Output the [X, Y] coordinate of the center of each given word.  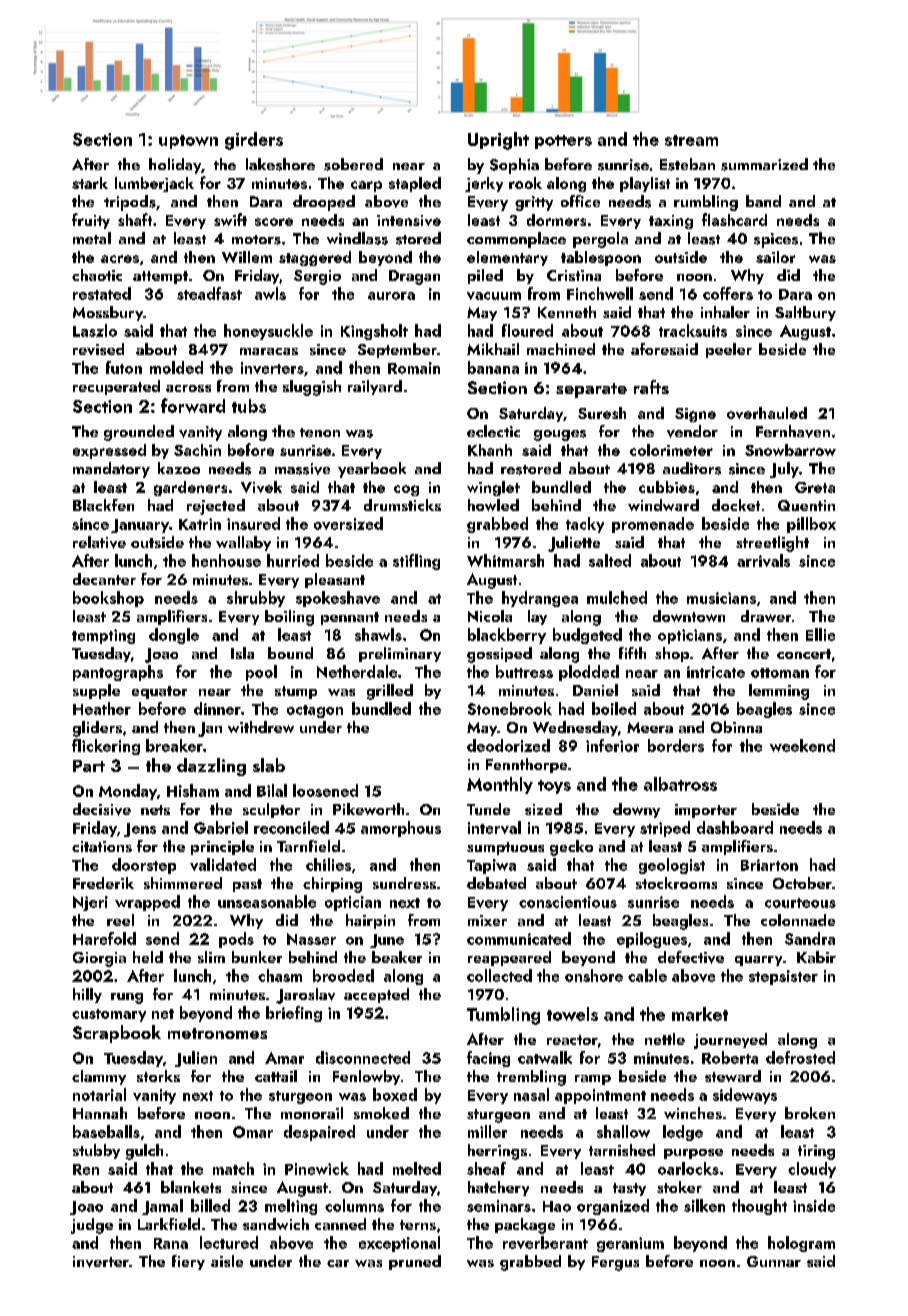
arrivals [763, 560]
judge [92, 1226]
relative [99, 542]
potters [563, 142]
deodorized [508, 745]
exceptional [399, 1244]
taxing [671, 222]
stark [90, 183]
